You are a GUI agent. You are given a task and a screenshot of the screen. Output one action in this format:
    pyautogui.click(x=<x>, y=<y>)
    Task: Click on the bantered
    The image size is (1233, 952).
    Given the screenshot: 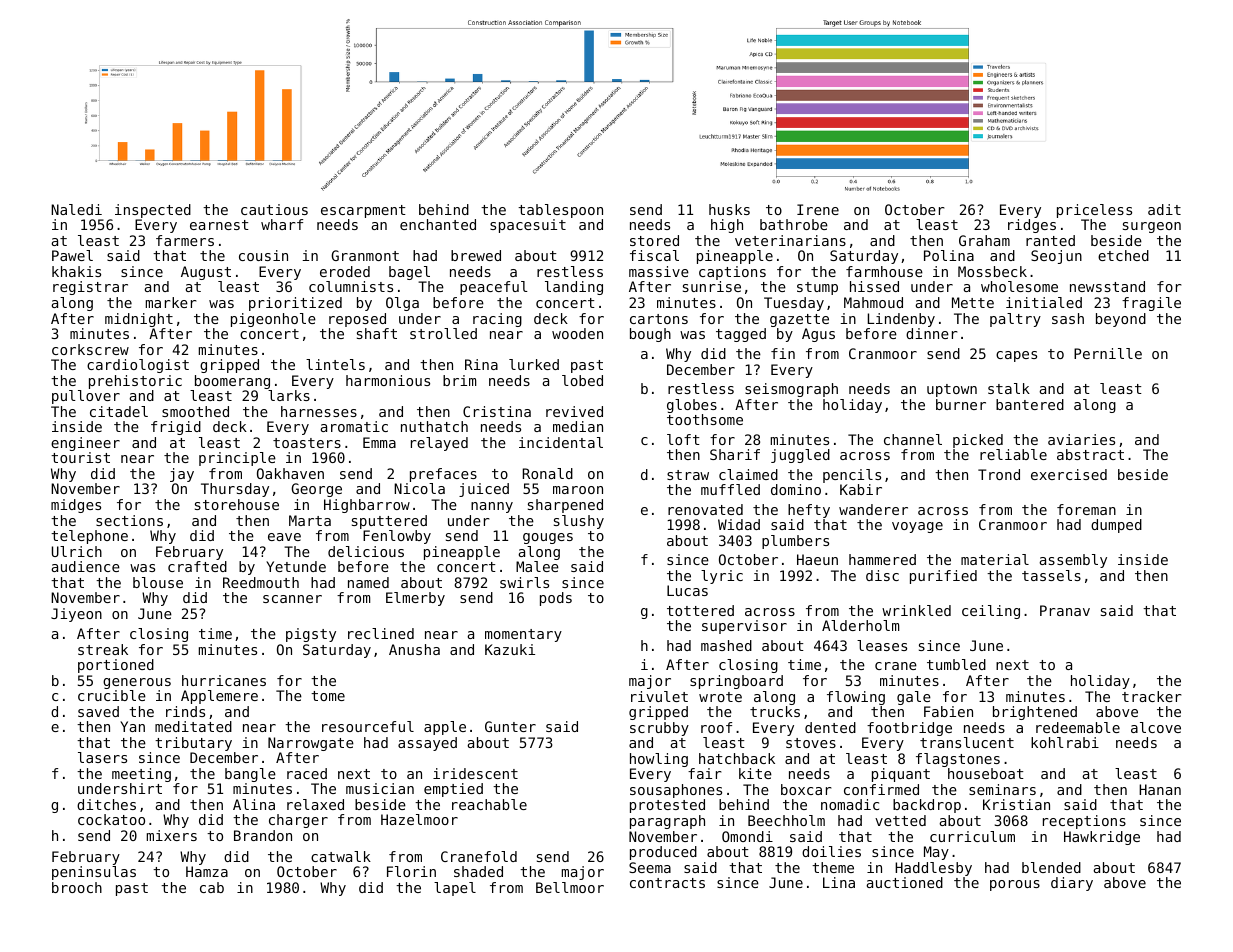 What is the action you would take?
    pyautogui.click(x=1030, y=404)
